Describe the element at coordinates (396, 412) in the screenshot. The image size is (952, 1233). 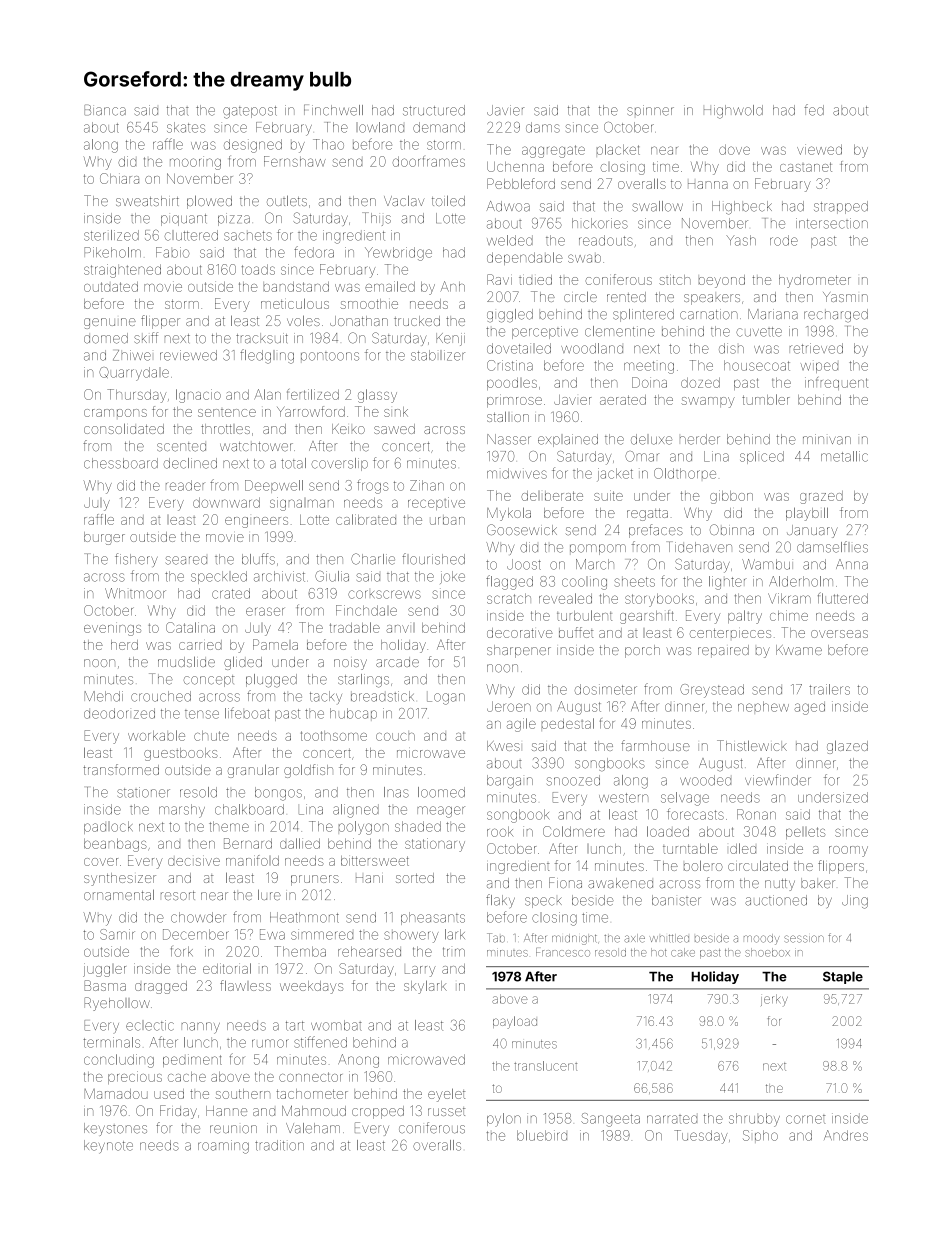
I see `sink` at that location.
